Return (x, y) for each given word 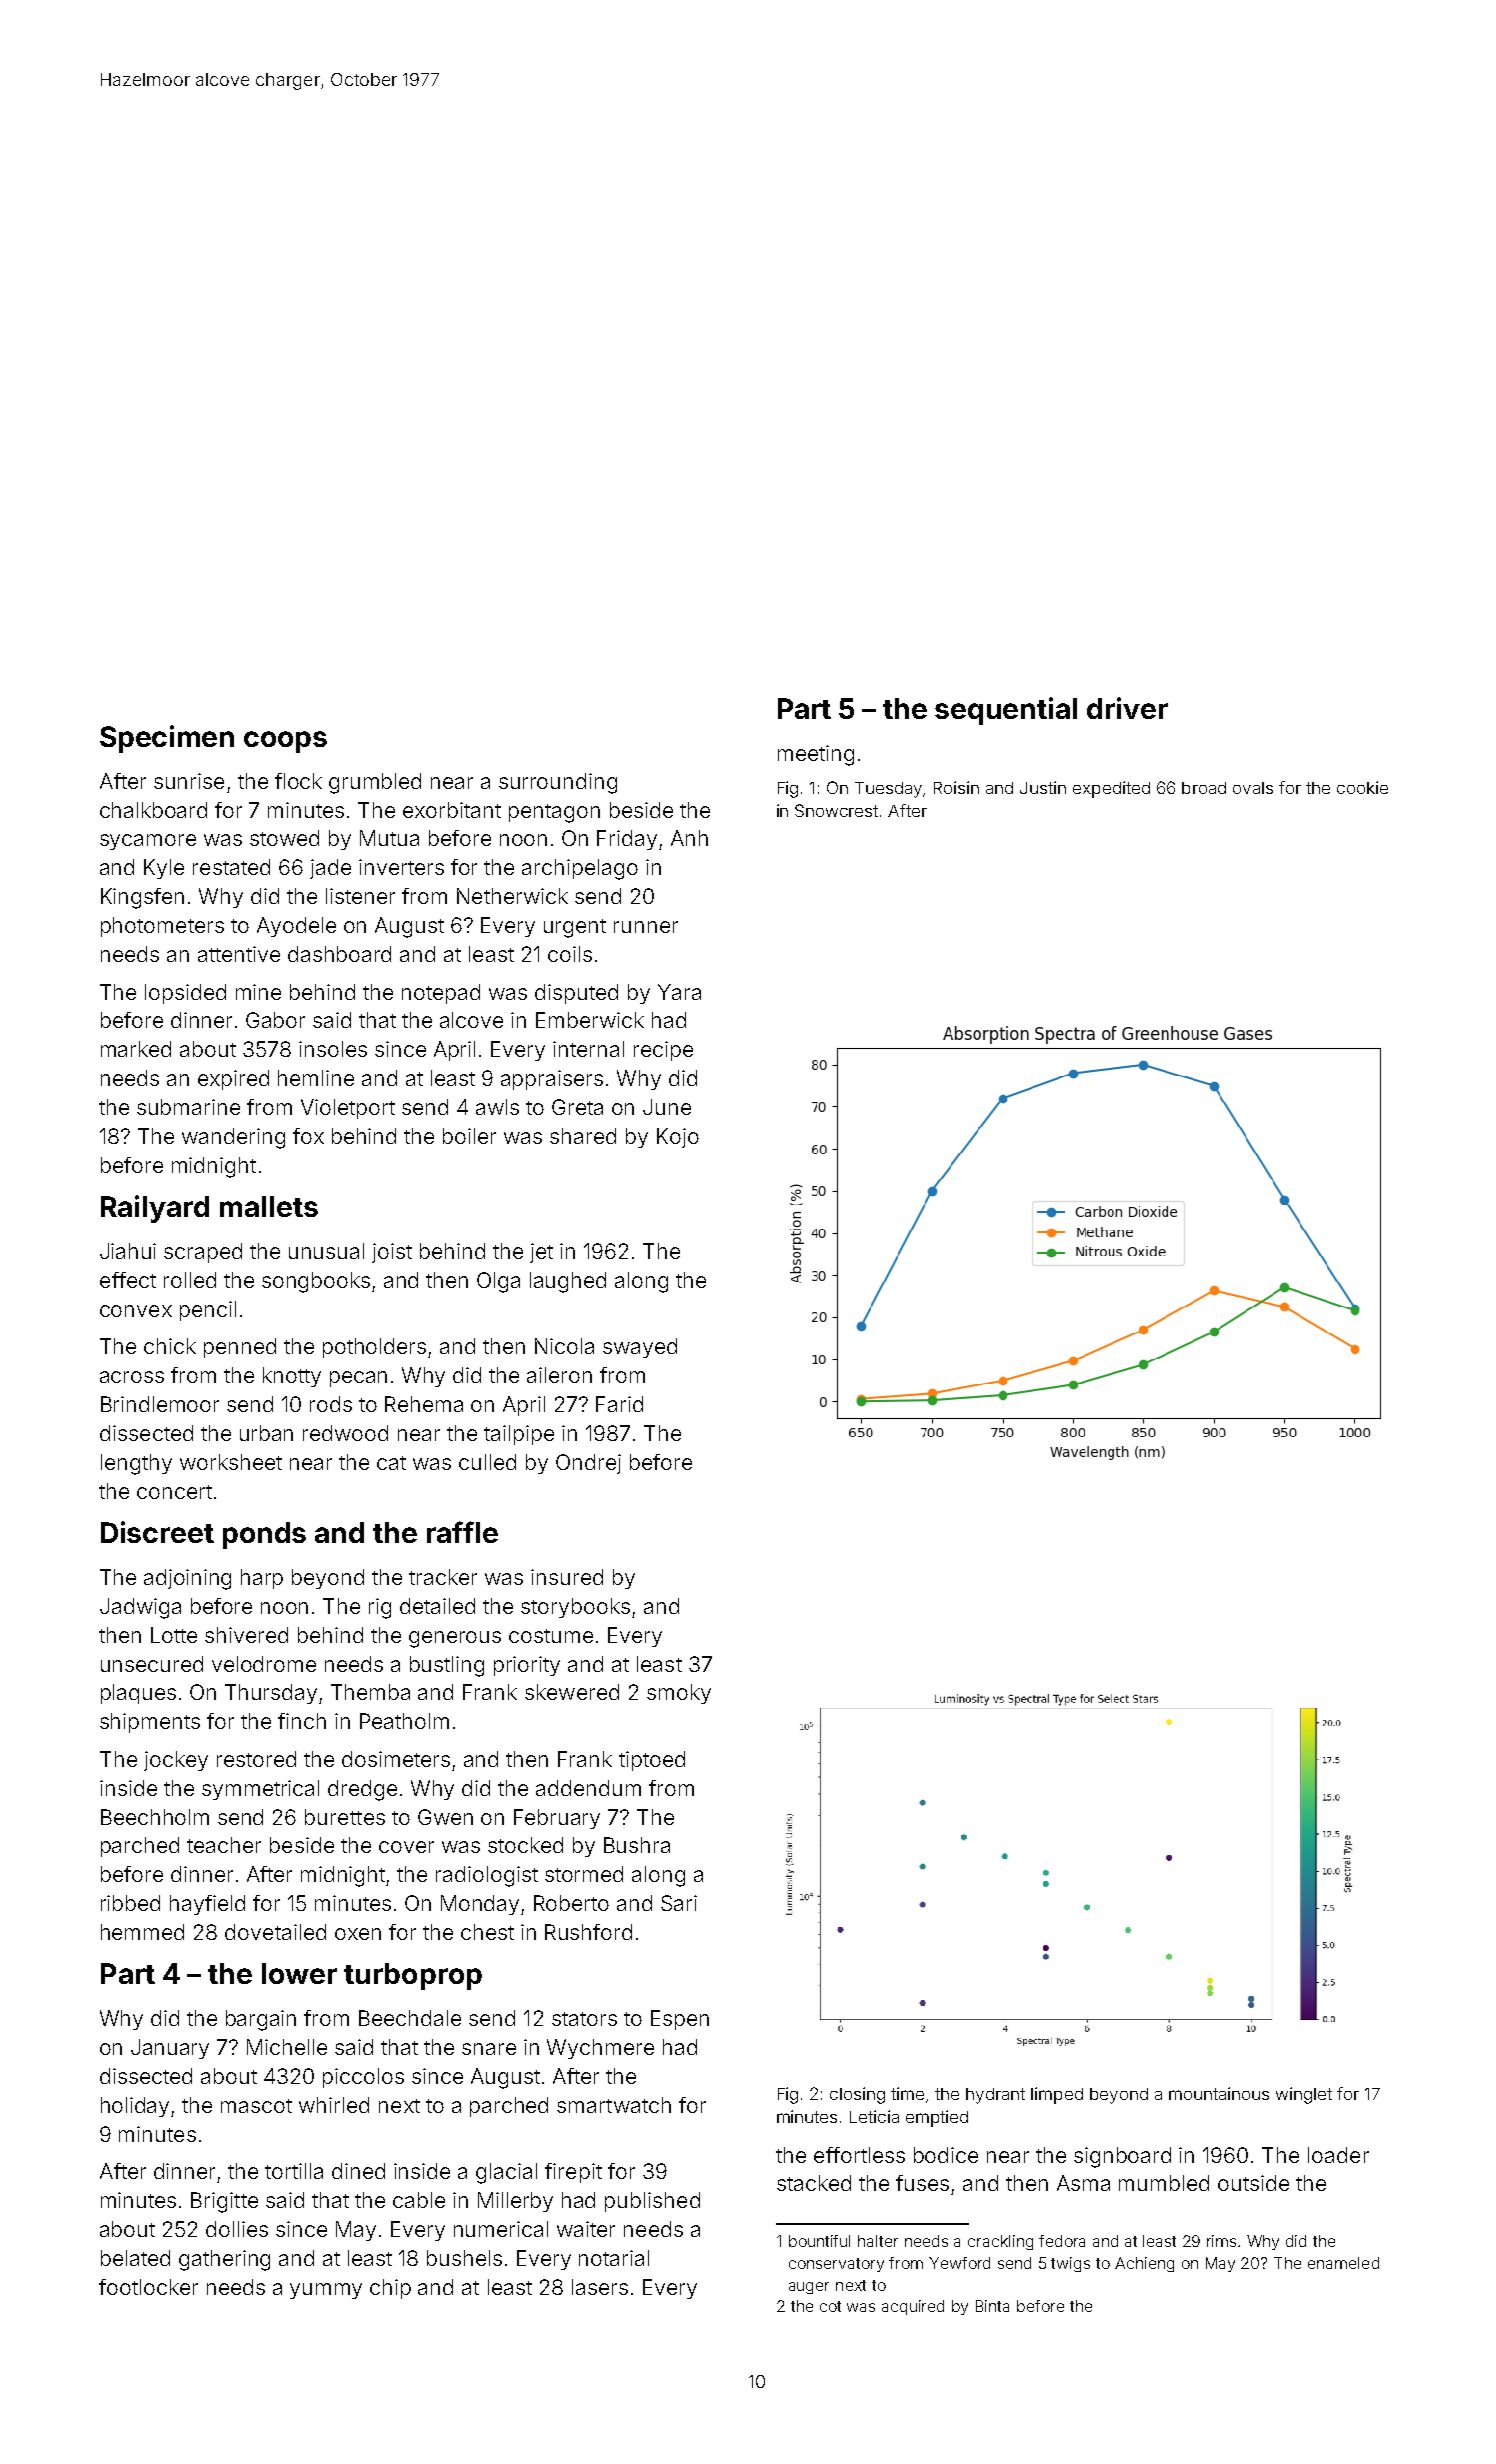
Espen (680, 2020)
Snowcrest (836, 810)
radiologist (487, 1876)
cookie (1362, 787)
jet (541, 1253)
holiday (135, 2107)
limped (1057, 2095)
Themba (370, 1692)
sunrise (189, 781)
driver (1127, 708)
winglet (1304, 2095)
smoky (679, 1694)
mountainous (1219, 2093)
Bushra (637, 1845)
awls (497, 1107)
